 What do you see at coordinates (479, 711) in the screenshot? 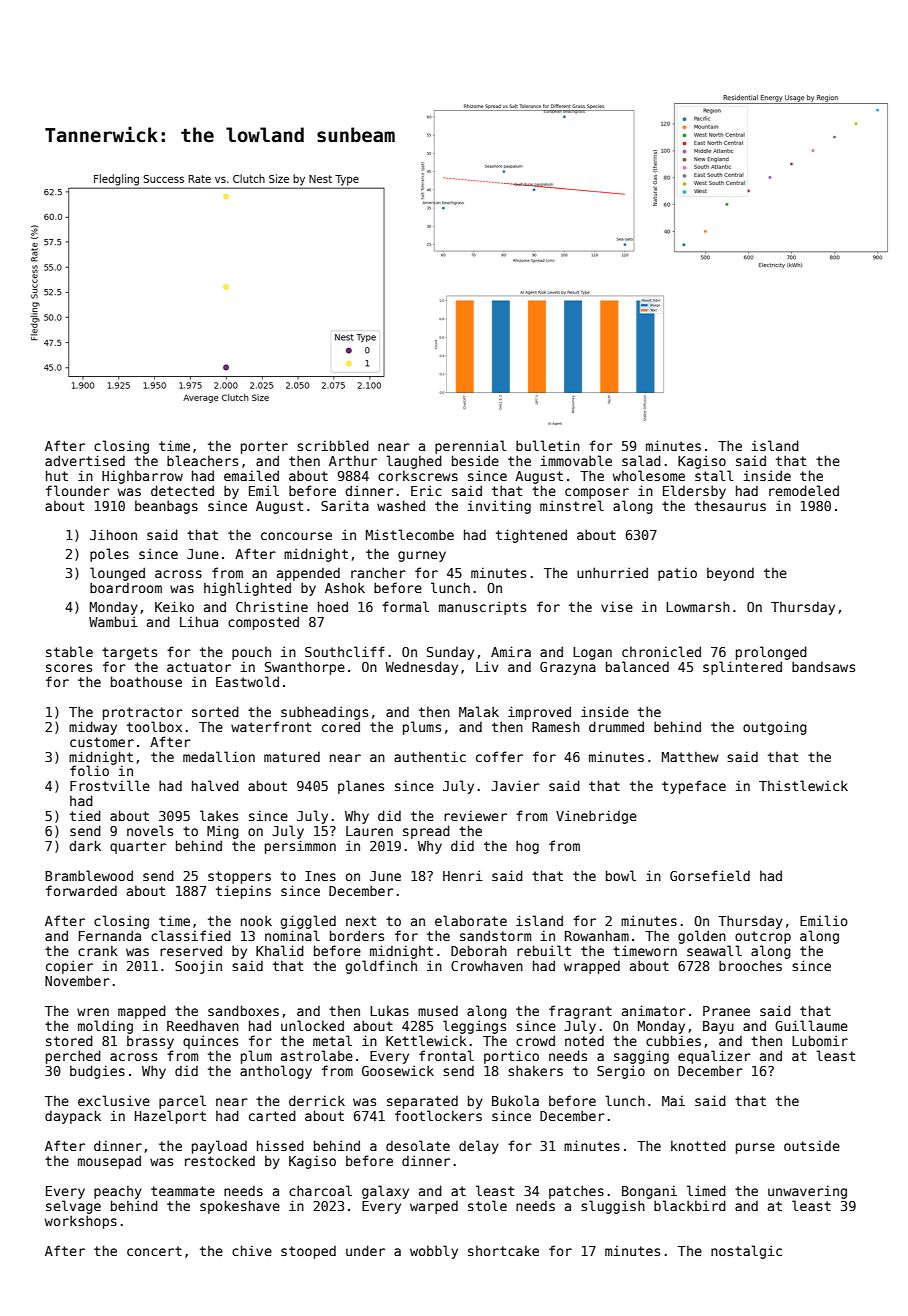
I see `Malak` at bounding box center [479, 711].
